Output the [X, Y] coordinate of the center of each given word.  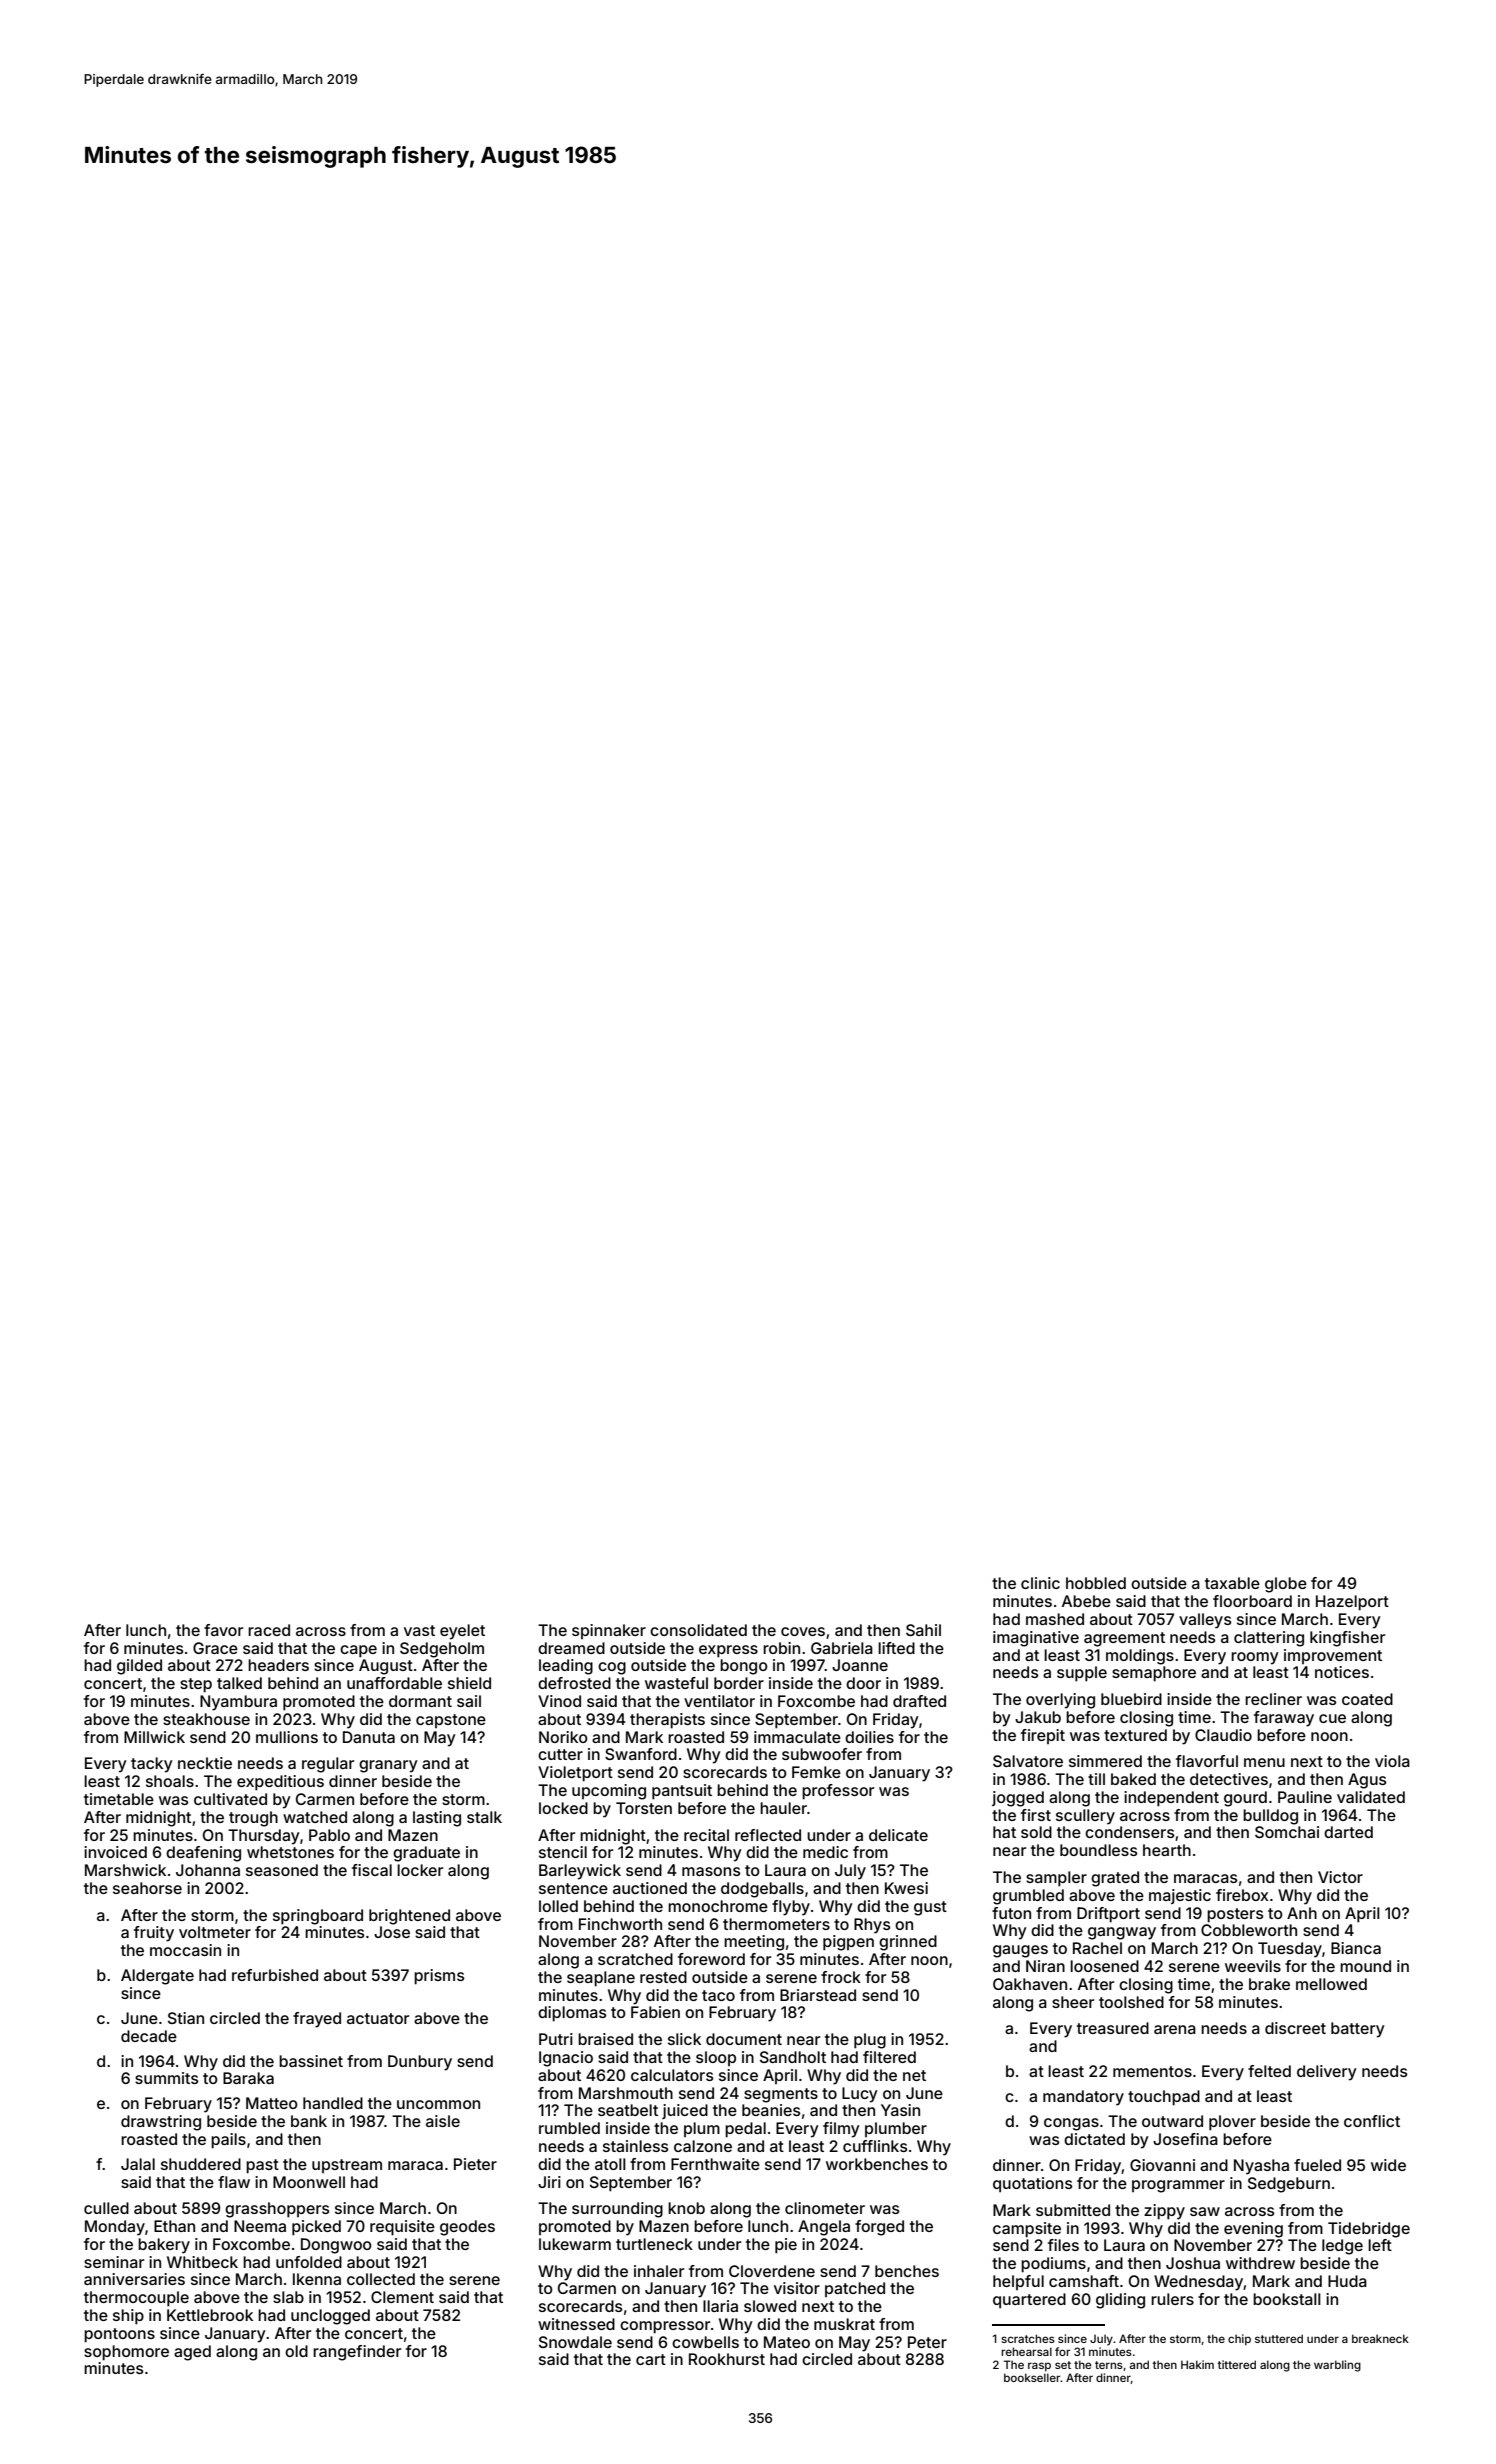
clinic [1040, 1583]
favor [223, 1630]
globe [1286, 1585]
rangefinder [357, 2353]
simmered [1105, 1761]
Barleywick [580, 1872]
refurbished [275, 1975]
